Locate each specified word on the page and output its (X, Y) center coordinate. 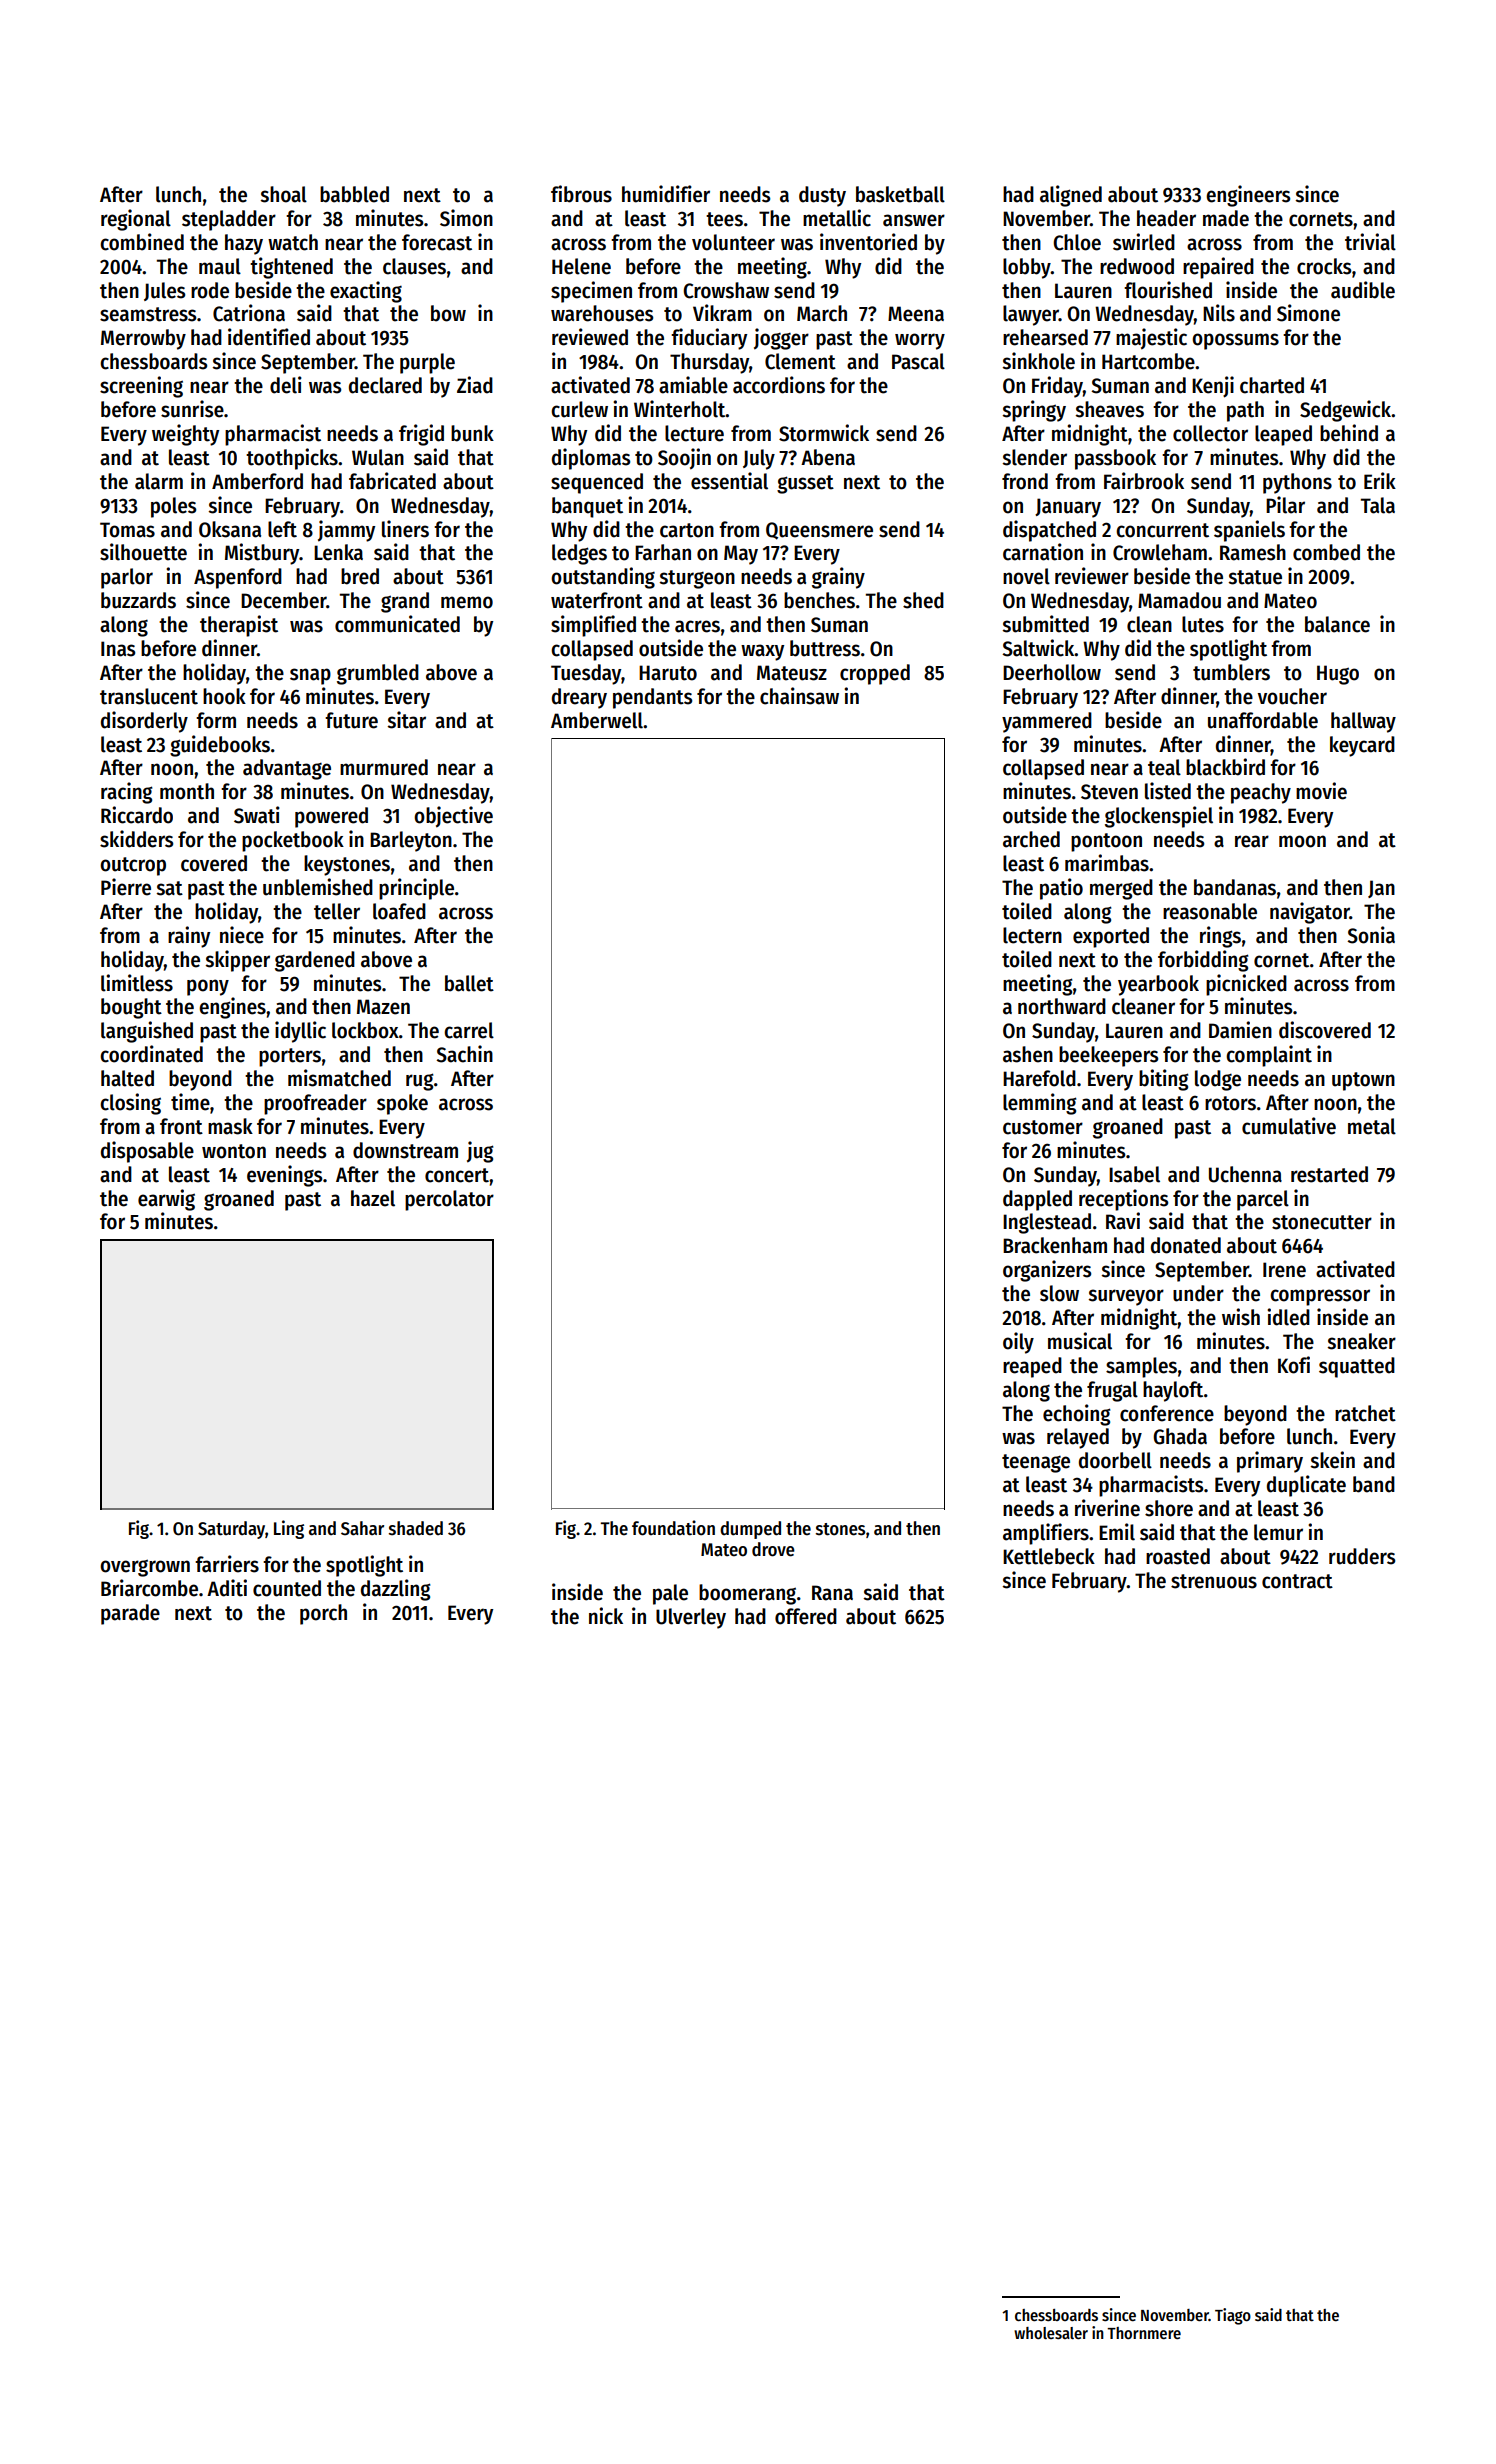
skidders (136, 839)
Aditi (227, 1588)
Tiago (1233, 2316)
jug (480, 1152)
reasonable (1210, 911)
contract (1297, 1581)
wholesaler (1051, 2333)
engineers (1248, 196)
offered (806, 1616)
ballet (469, 983)
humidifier (666, 194)
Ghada (1180, 1436)
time (190, 1102)
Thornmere (1144, 2333)
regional (136, 220)
